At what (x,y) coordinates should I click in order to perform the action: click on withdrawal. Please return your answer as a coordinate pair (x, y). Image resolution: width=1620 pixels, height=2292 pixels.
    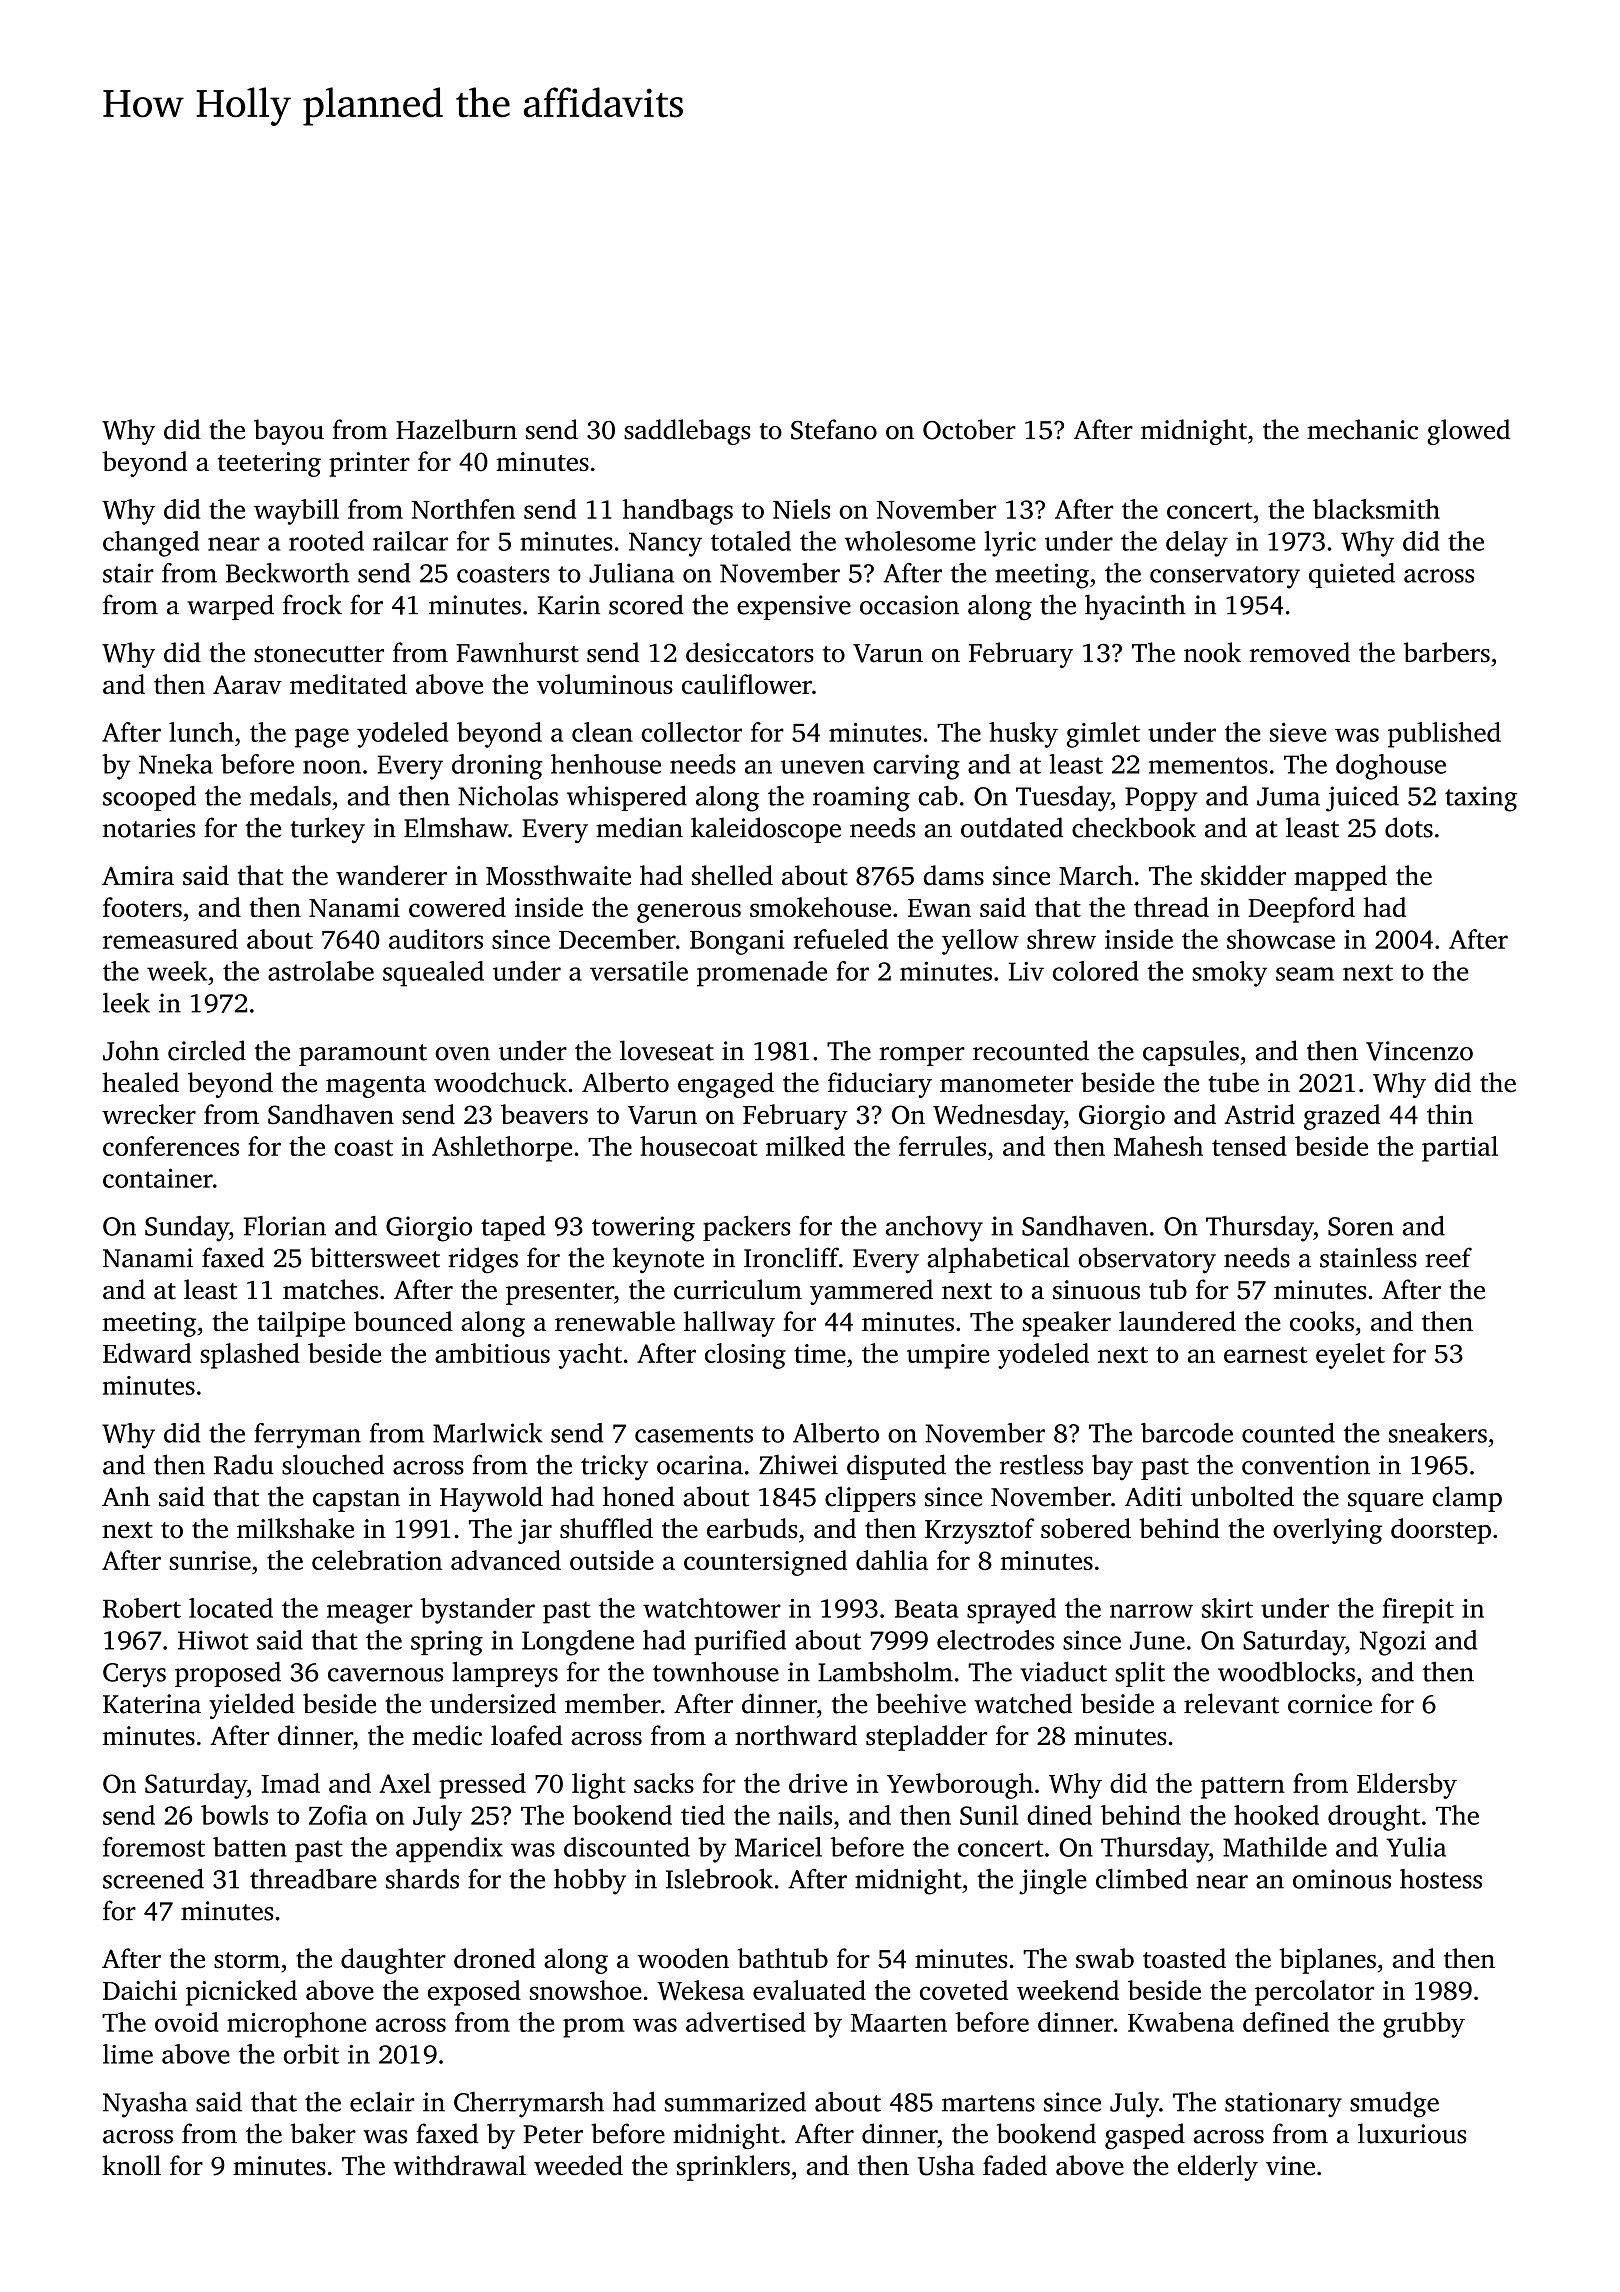
    Looking at the image, I should click on (459, 2165).
